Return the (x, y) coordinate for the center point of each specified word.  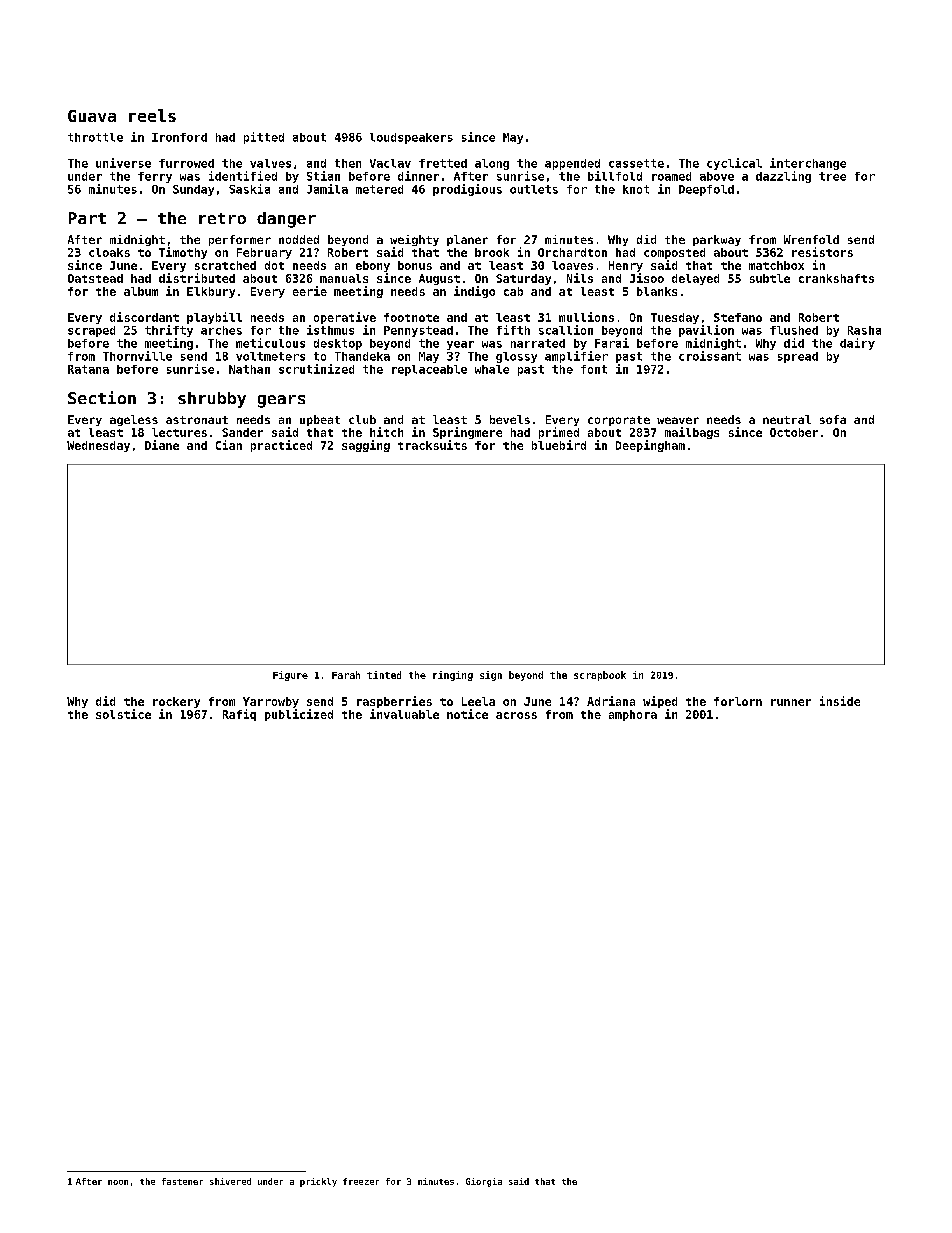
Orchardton (572, 252)
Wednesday (98, 446)
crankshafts (836, 278)
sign (491, 676)
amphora (633, 715)
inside (840, 701)
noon (118, 1182)
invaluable (404, 714)
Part (87, 218)
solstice (123, 714)
